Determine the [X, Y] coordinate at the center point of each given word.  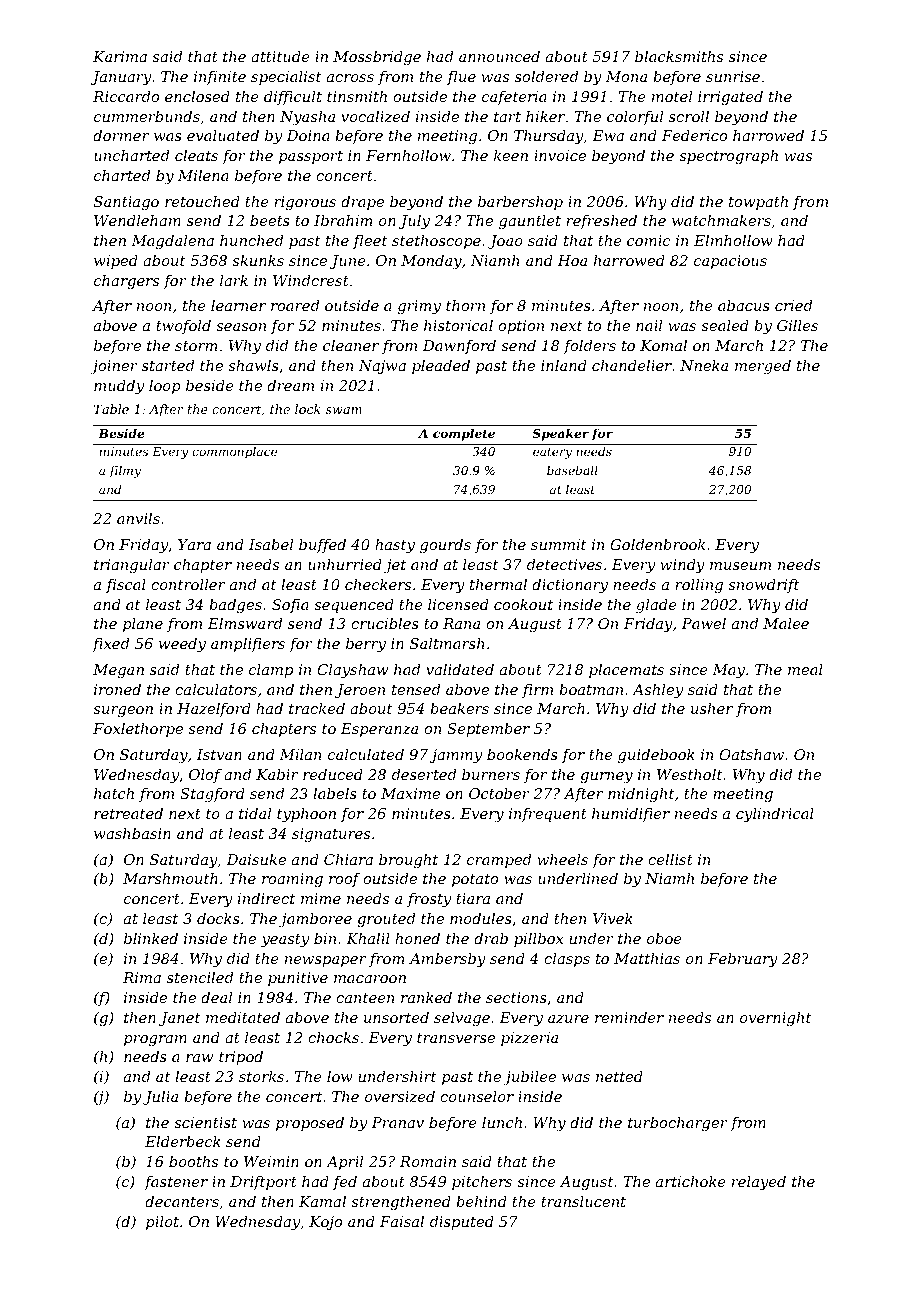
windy [683, 566]
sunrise [733, 76]
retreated [128, 813]
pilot [162, 1223]
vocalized [375, 117]
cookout [523, 604]
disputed [462, 1223]
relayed [759, 1183]
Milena [203, 175]
